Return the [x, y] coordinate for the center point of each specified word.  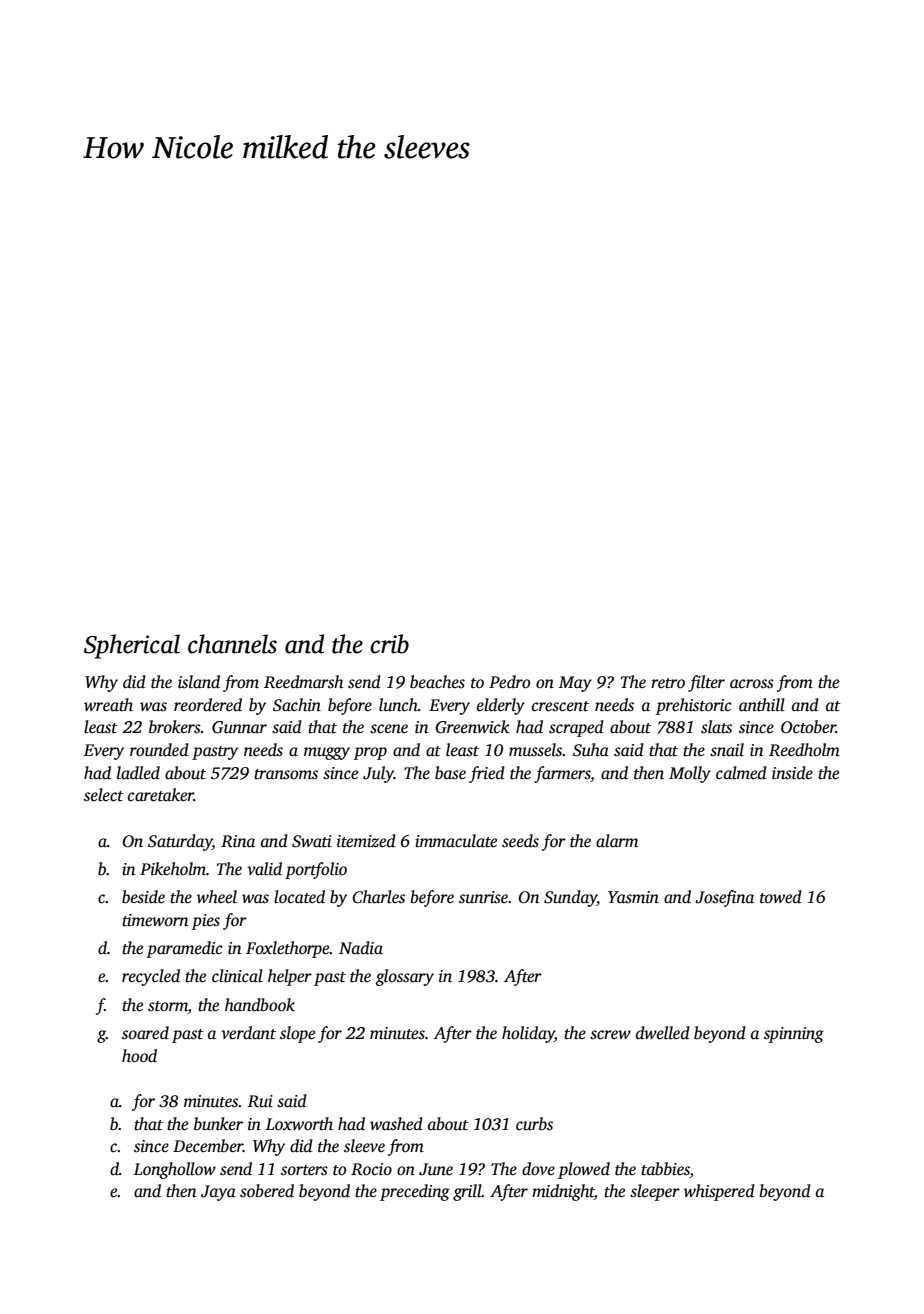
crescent [560, 706]
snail [727, 750]
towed [781, 897]
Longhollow [175, 1170]
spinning [794, 1035]
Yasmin [633, 897]
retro [668, 683]
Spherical [132, 646]
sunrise [483, 897]
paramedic [185, 949]
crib [389, 644]
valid [264, 868]
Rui [260, 1101]
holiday [528, 1034]
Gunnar [239, 727]
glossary [404, 977]
